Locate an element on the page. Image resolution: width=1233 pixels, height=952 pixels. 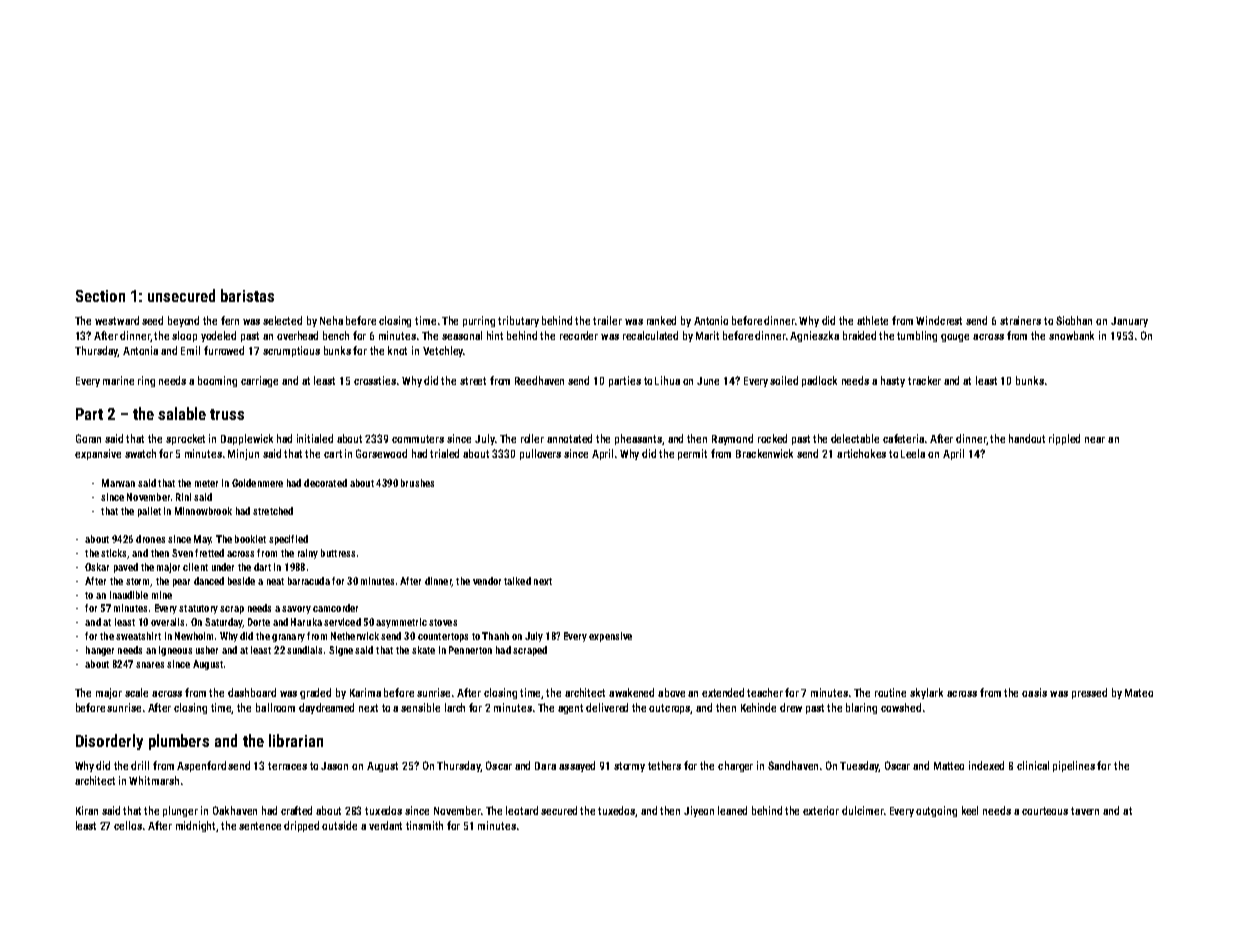
charger is located at coordinates (735, 766).
